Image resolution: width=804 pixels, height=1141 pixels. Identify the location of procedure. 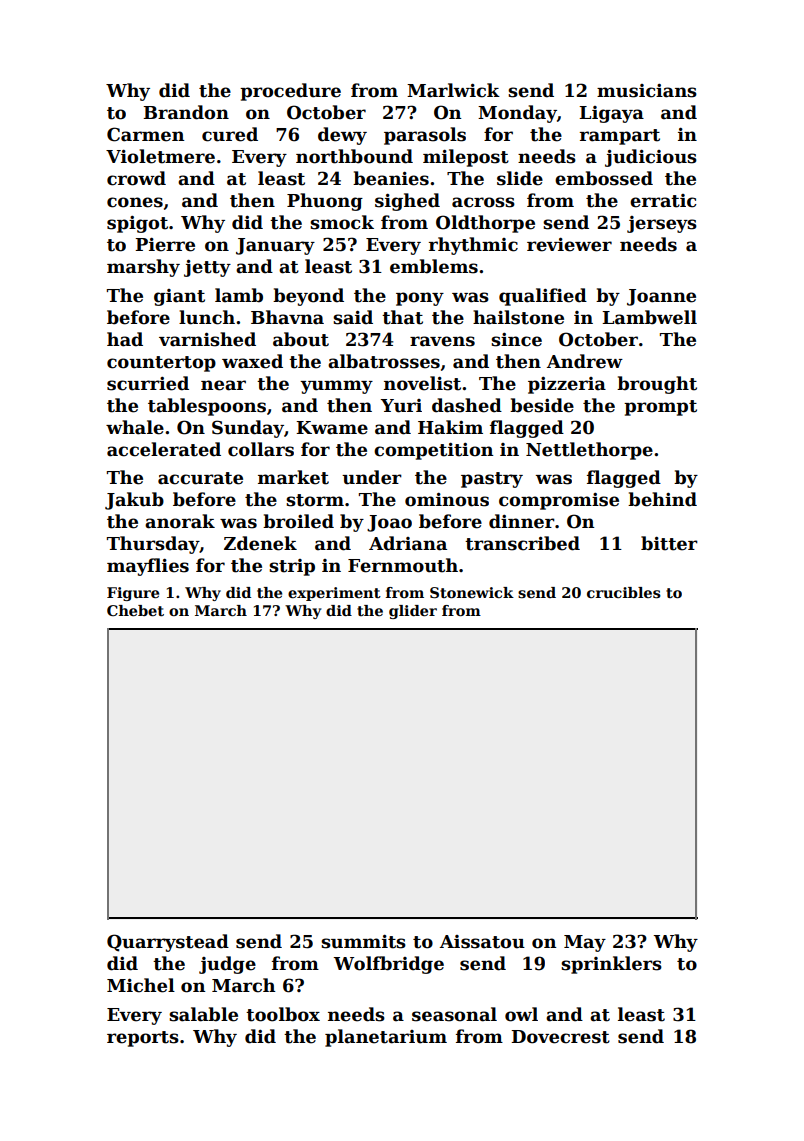
(290, 92).
